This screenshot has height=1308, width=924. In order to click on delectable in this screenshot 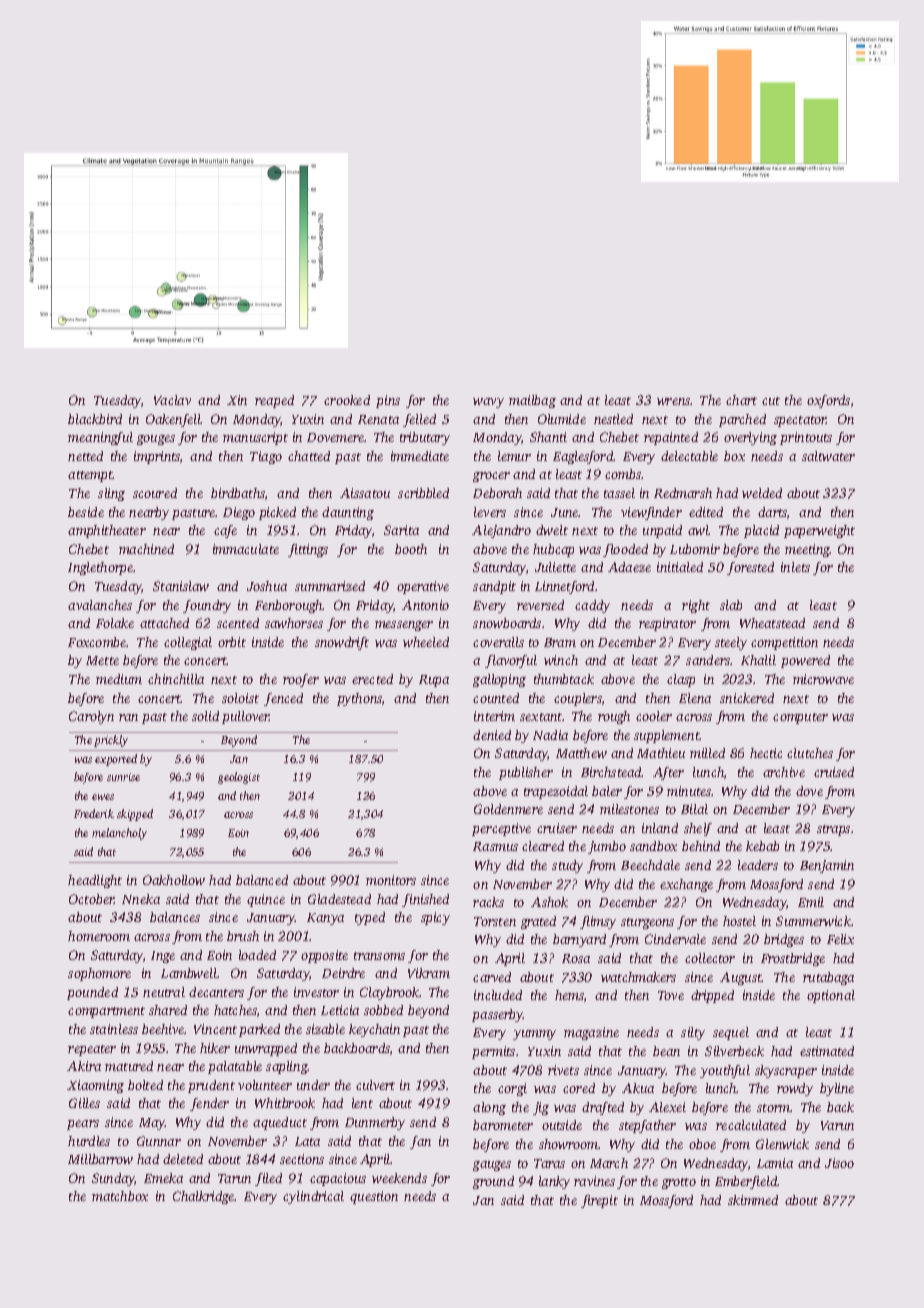, I will do `click(689, 456)`.
